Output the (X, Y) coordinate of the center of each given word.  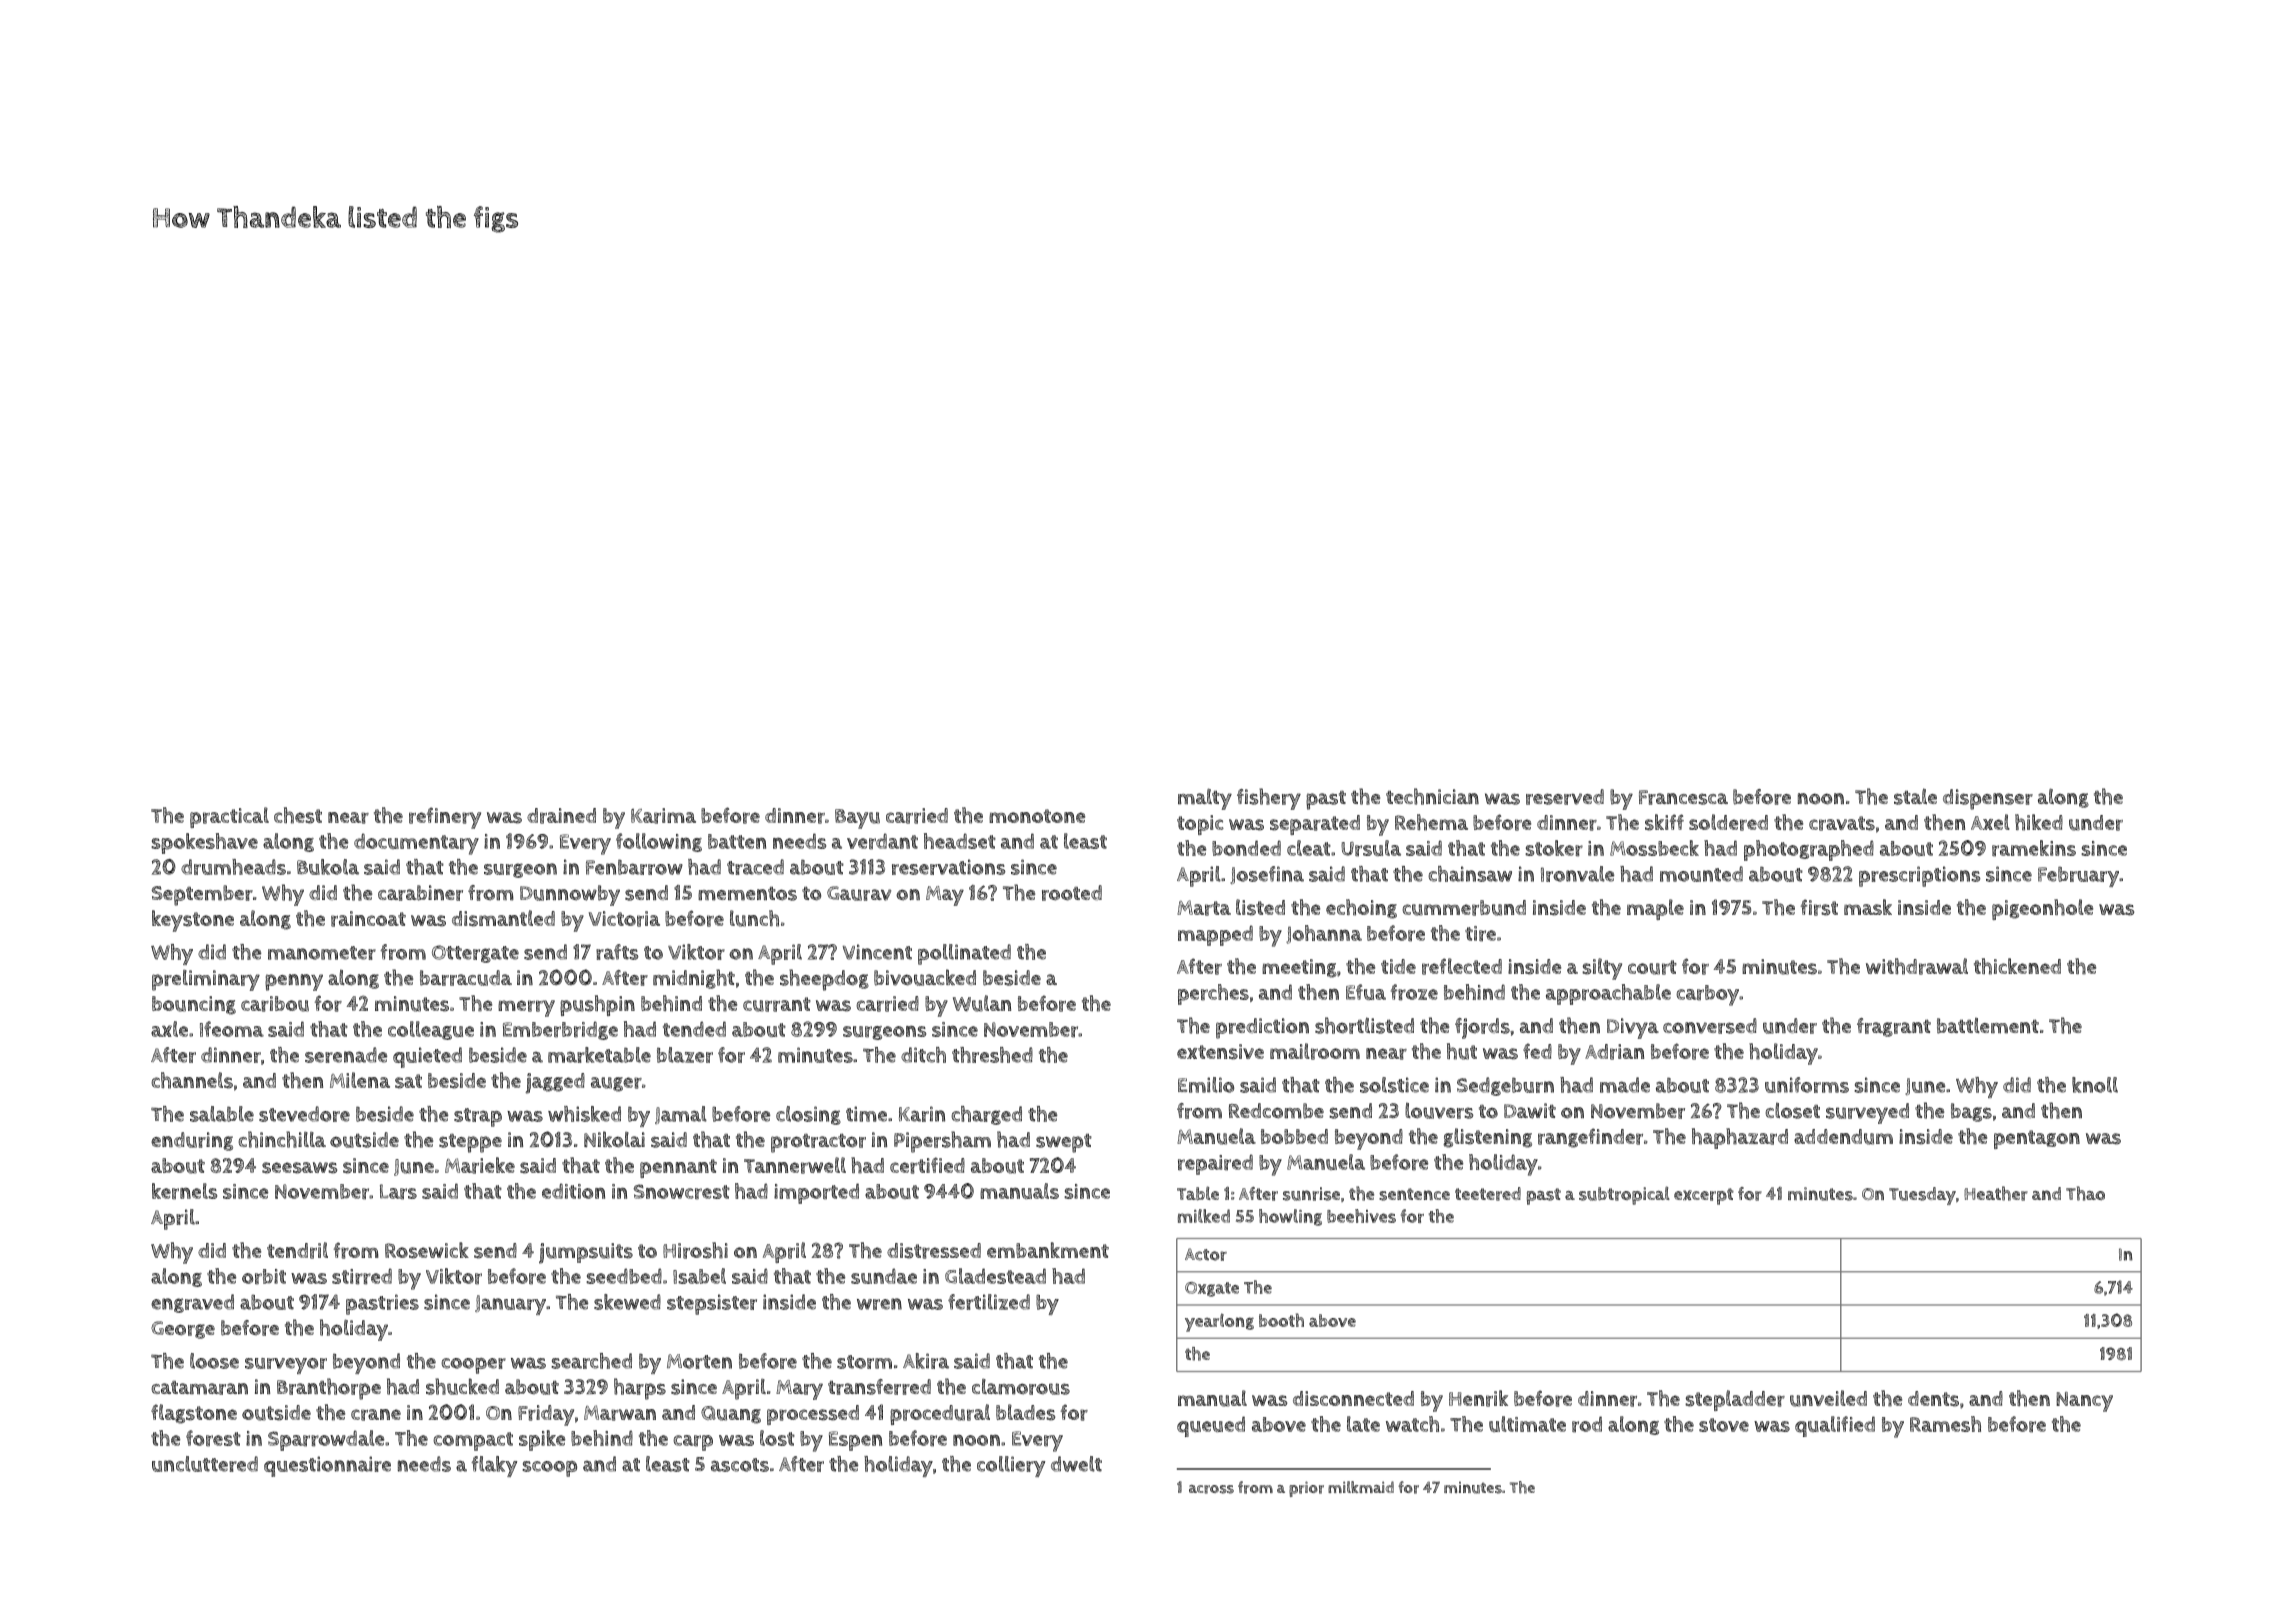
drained (561, 816)
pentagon (2037, 1139)
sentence (1414, 1194)
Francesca (1683, 797)
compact (473, 1441)
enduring (192, 1141)
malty (1205, 799)
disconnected (1353, 1398)
